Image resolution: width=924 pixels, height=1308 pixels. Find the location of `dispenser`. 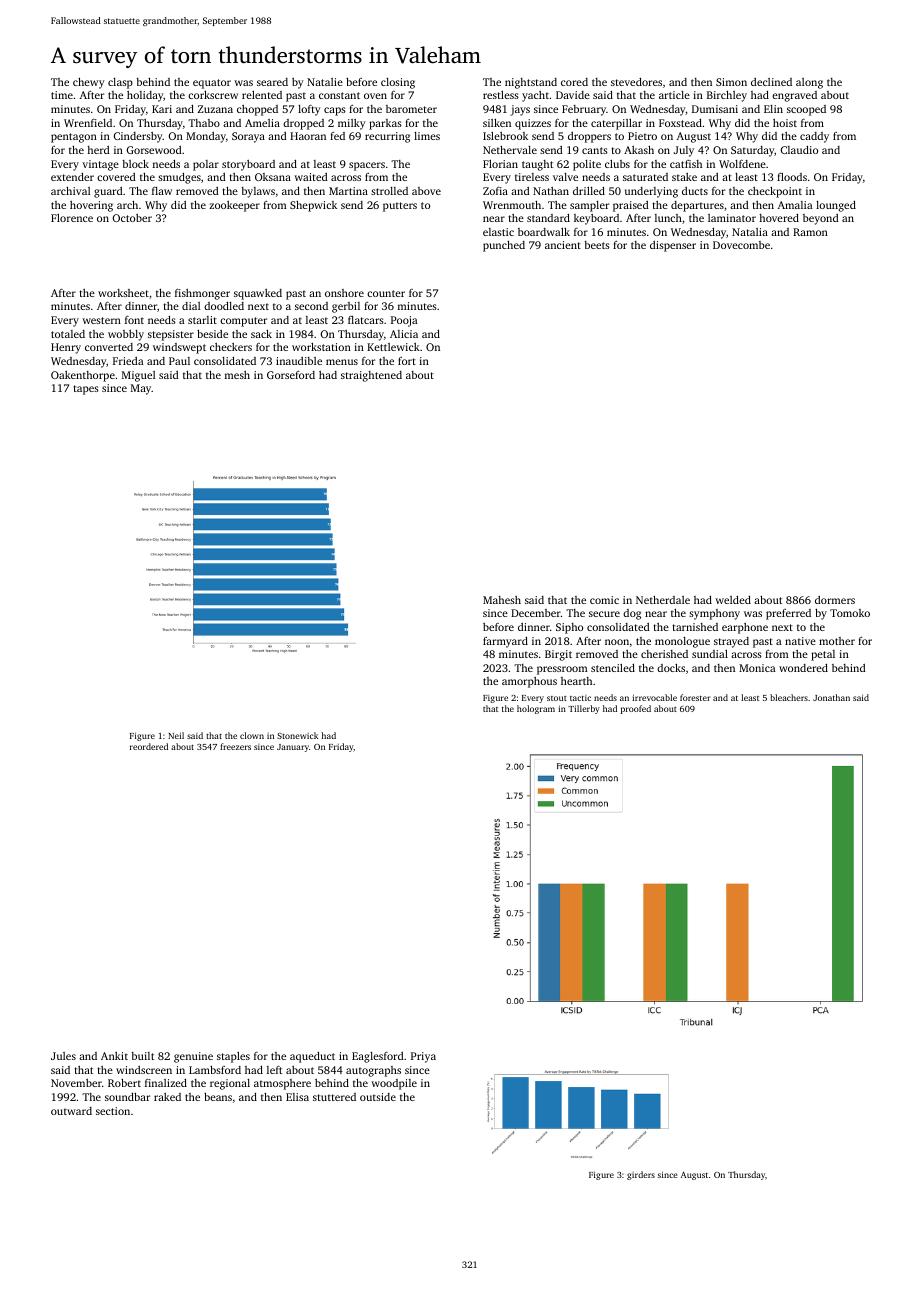

dispenser is located at coordinates (673, 246).
